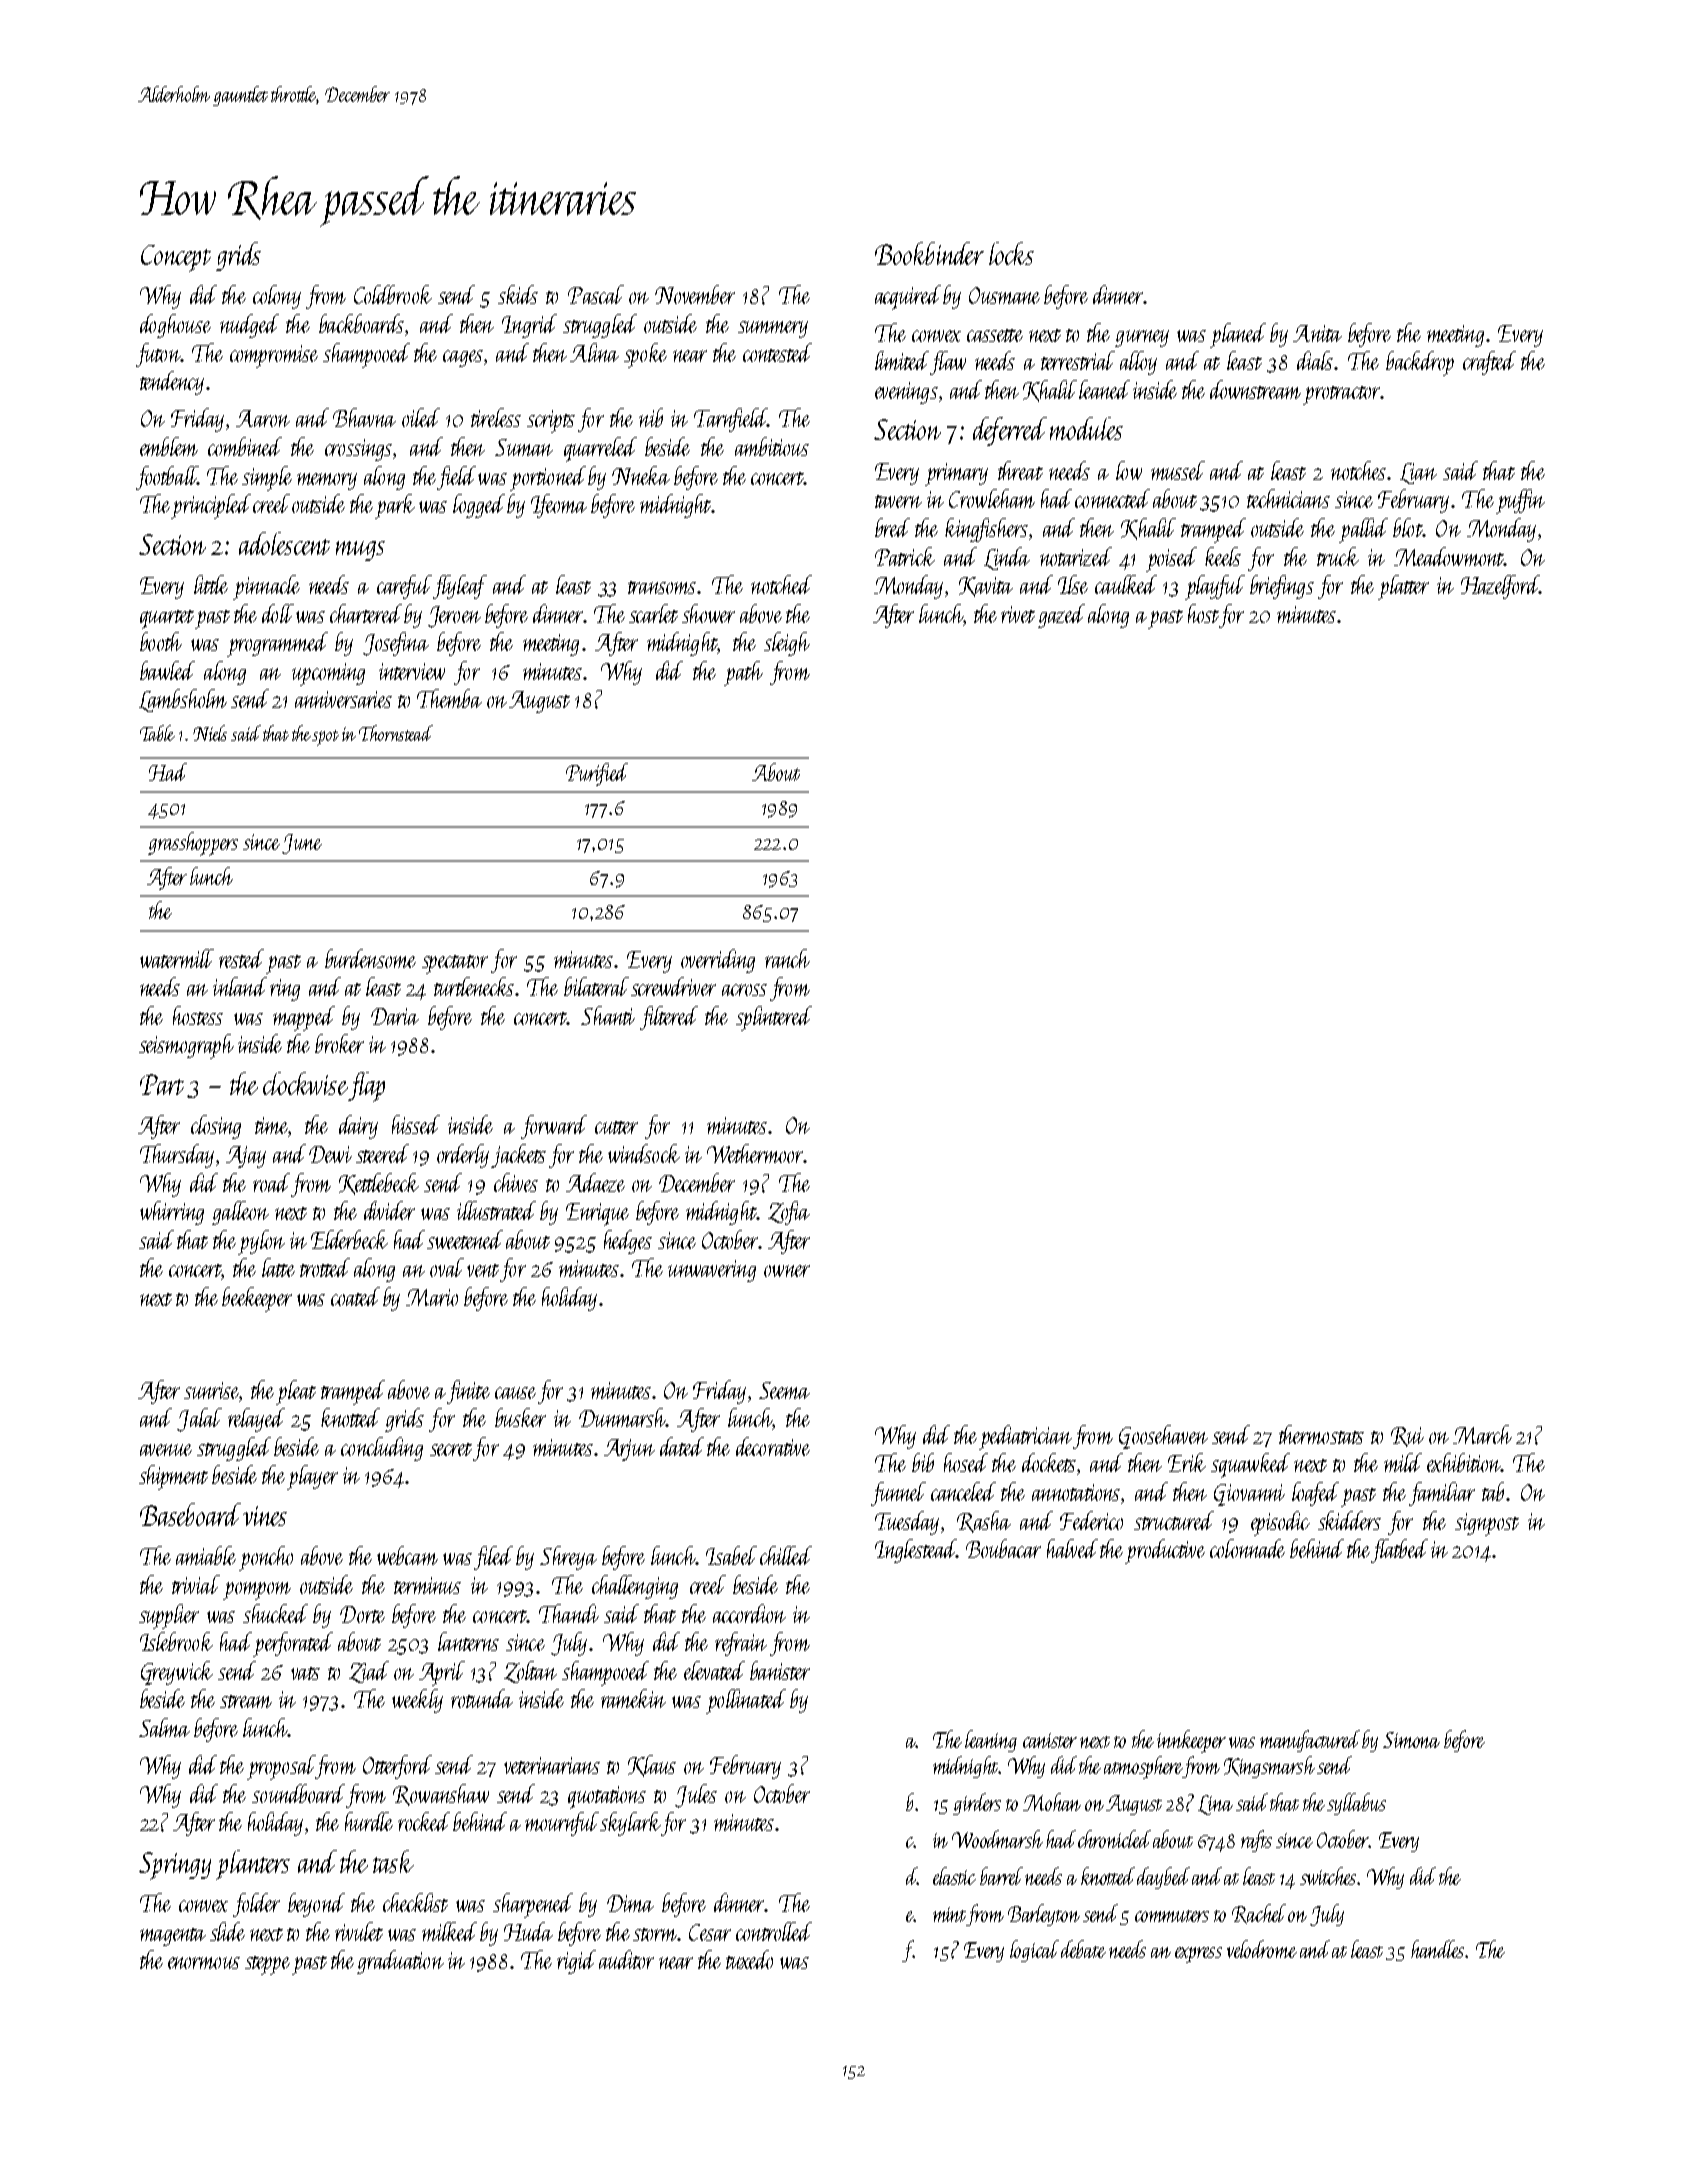 This image has height=2178, width=1683. What do you see at coordinates (1282, 587) in the image?
I see `briefings` at bounding box center [1282, 587].
